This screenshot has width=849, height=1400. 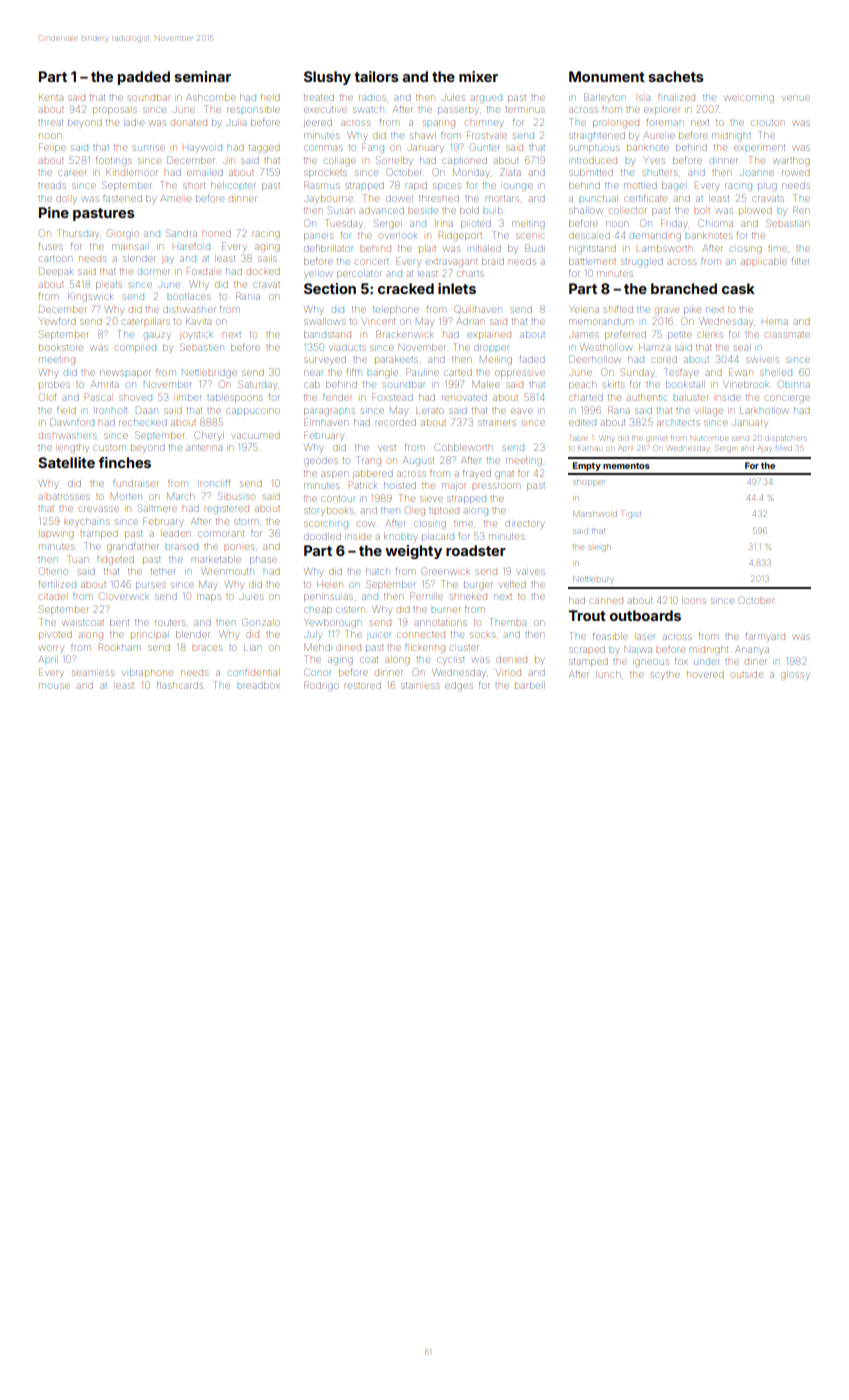 What do you see at coordinates (248, 296) in the screenshot?
I see `Rania` at bounding box center [248, 296].
